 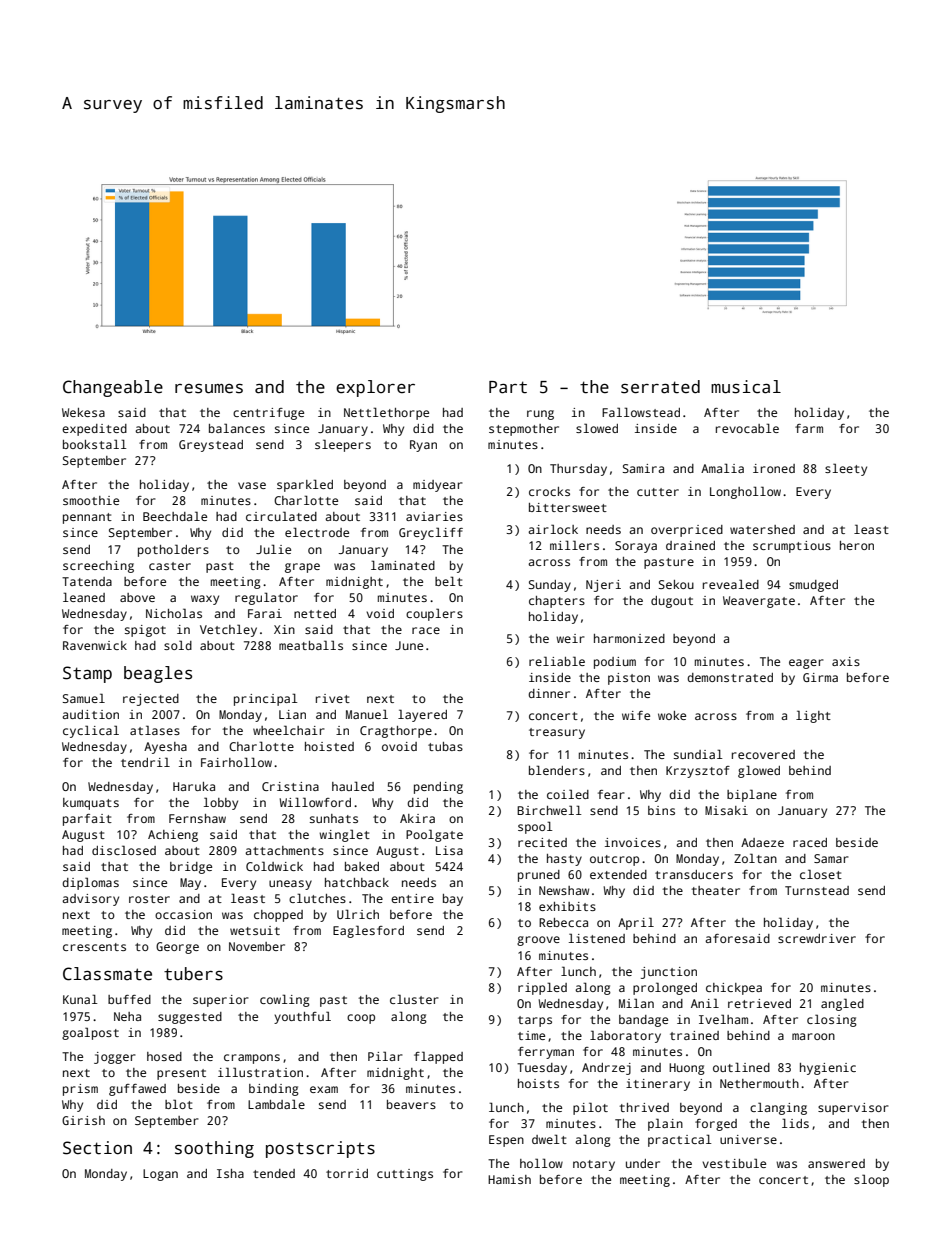 What do you see at coordinates (113, 388) in the image?
I see `Changeable` at bounding box center [113, 388].
